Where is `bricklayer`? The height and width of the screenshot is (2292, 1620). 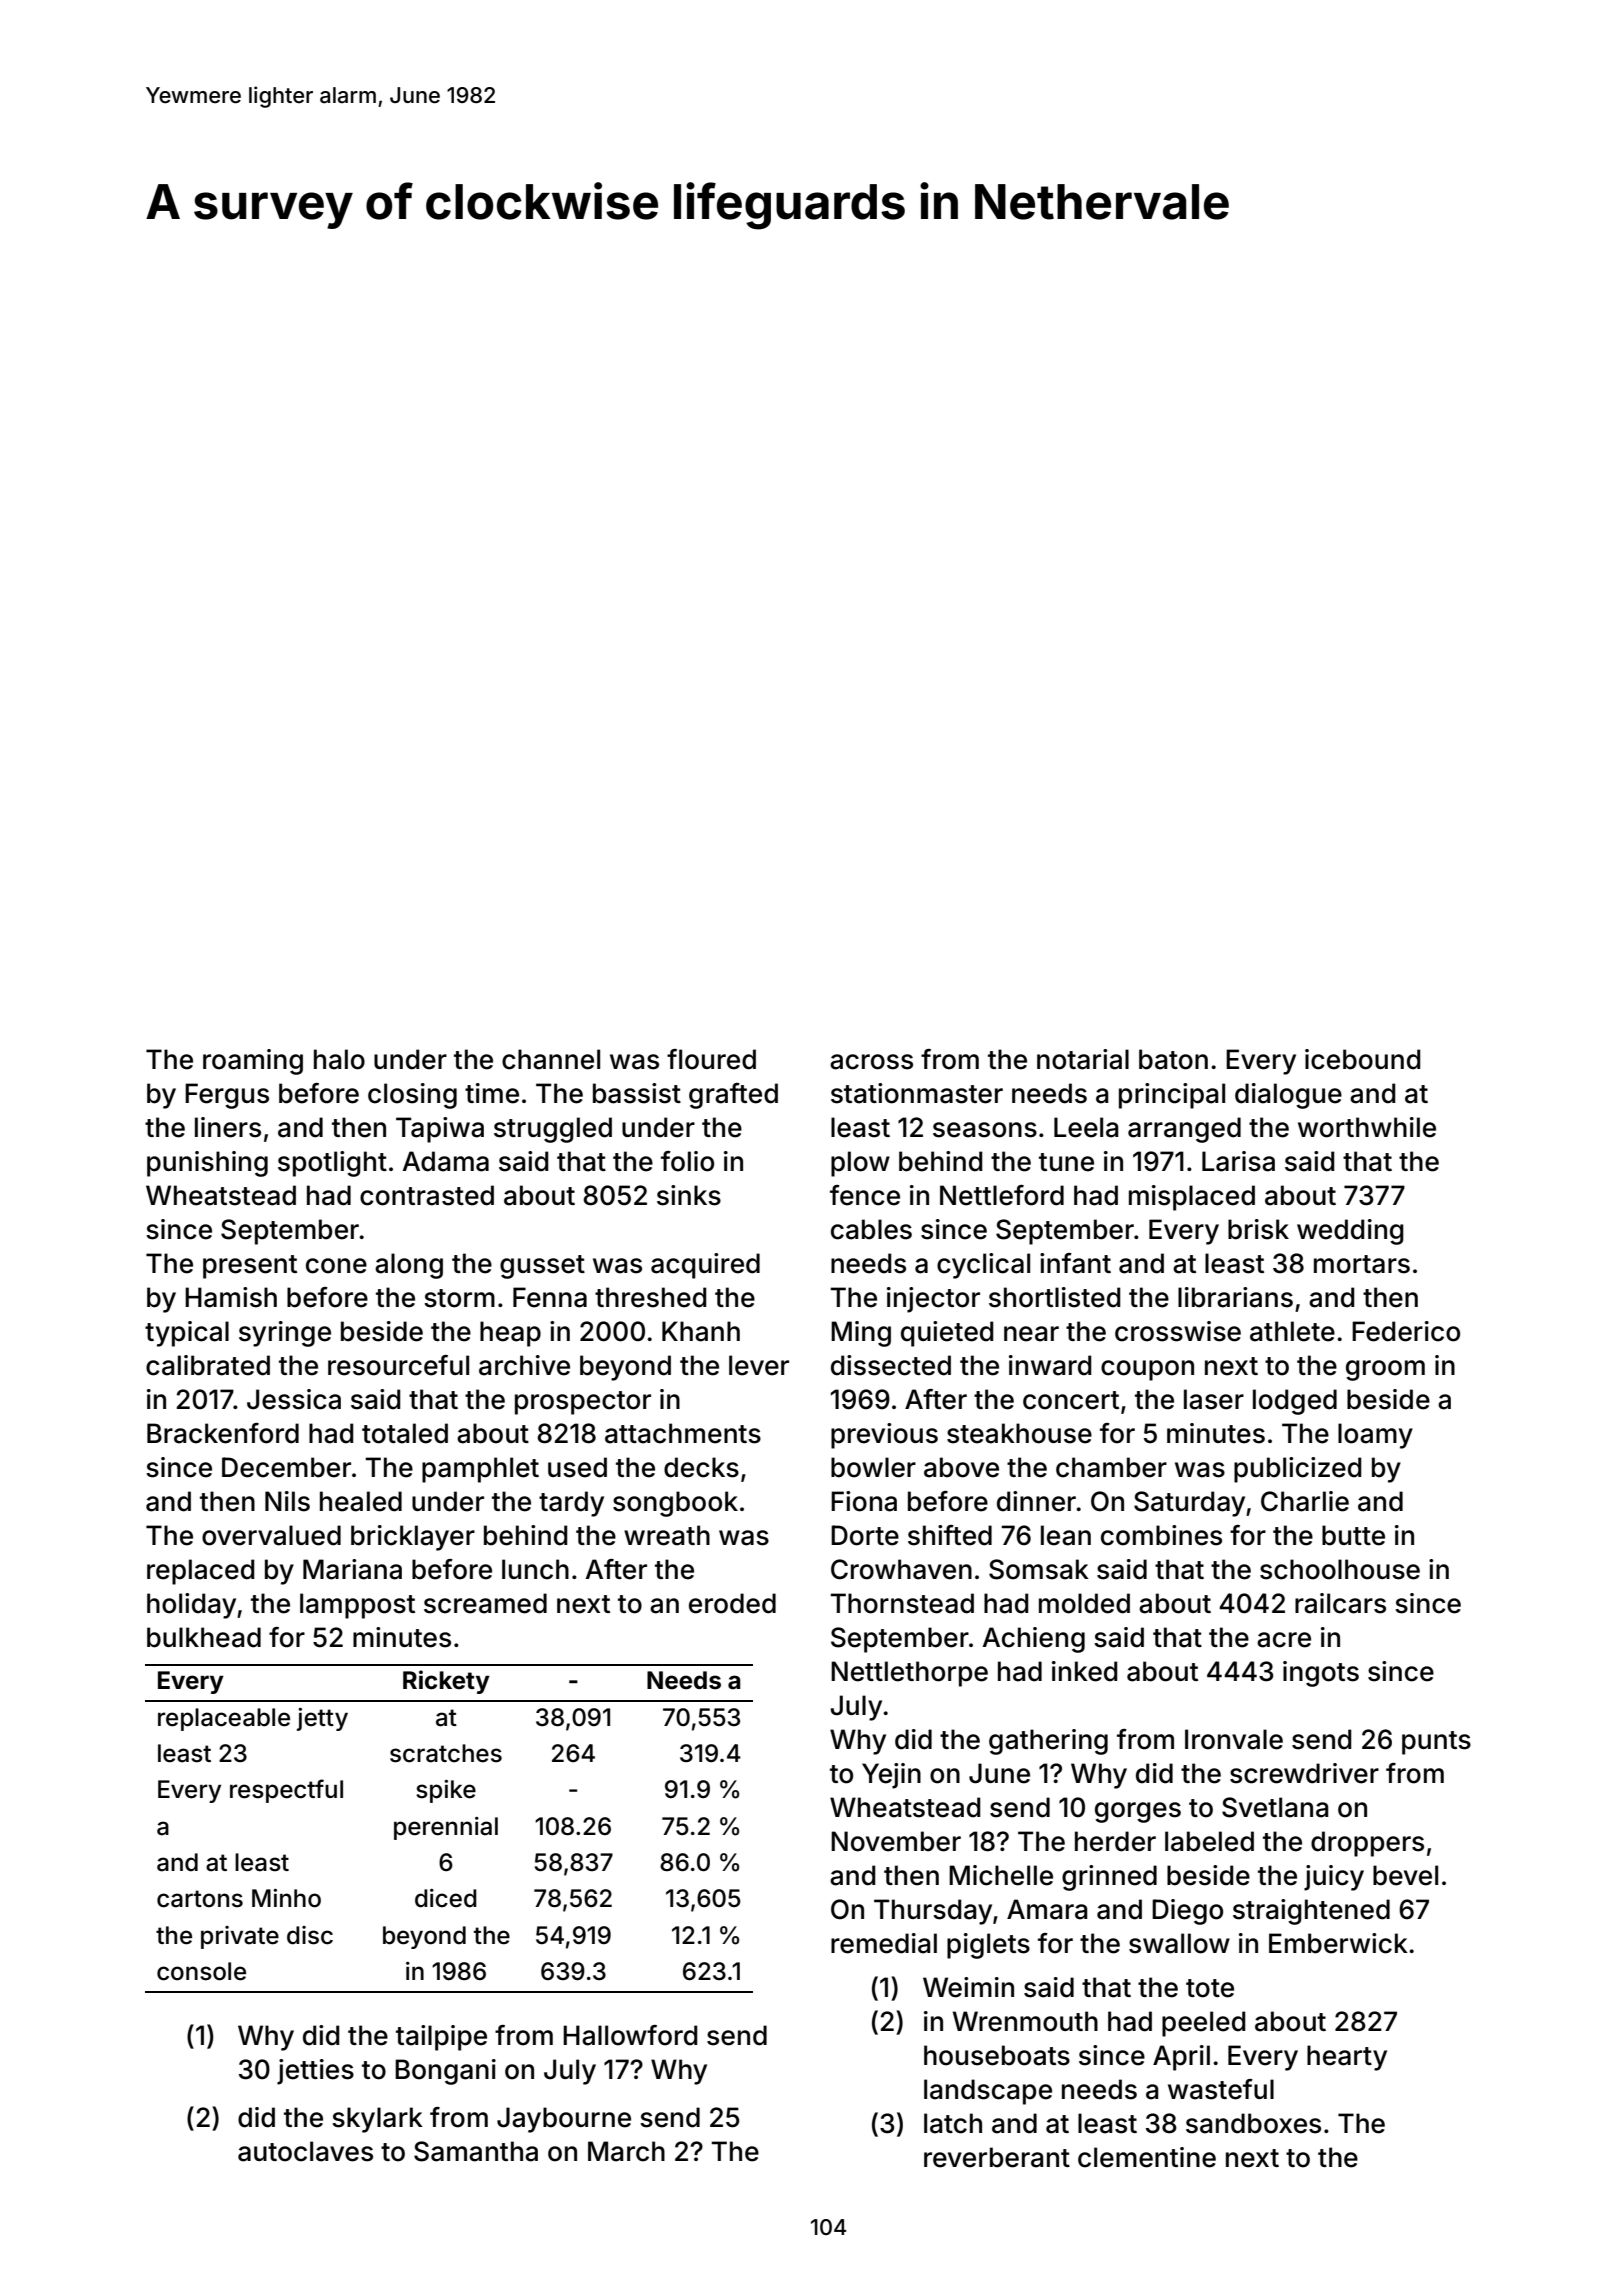
bricklayer is located at coordinates (413, 1538).
